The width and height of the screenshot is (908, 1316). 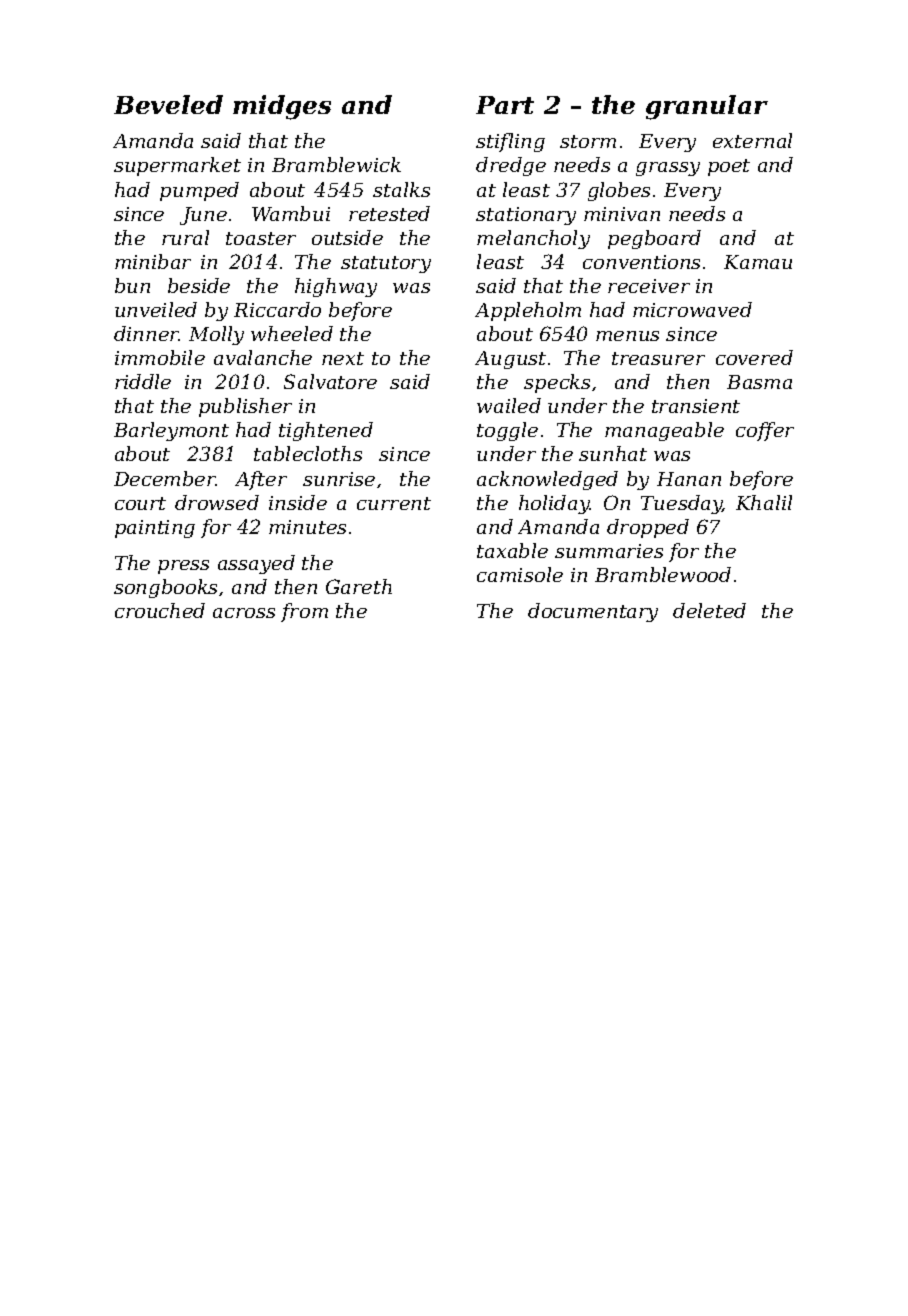 What do you see at coordinates (707, 107) in the screenshot?
I see `granular` at bounding box center [707, 107].
